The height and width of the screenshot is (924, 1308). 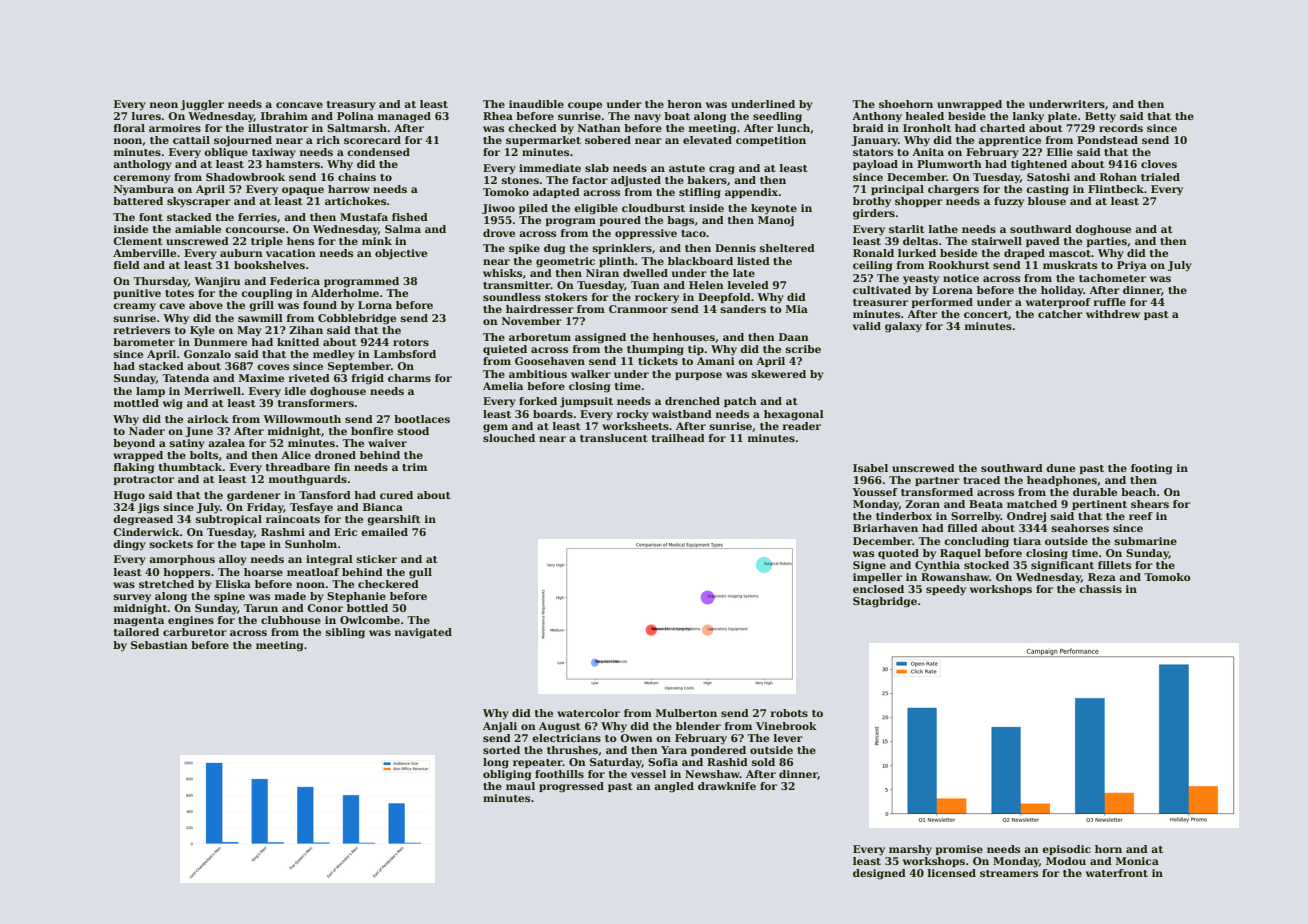 What do you see at coordinates (952, 873) in the screenshot?
I see `licensed` at bounding box center [952, 873].
